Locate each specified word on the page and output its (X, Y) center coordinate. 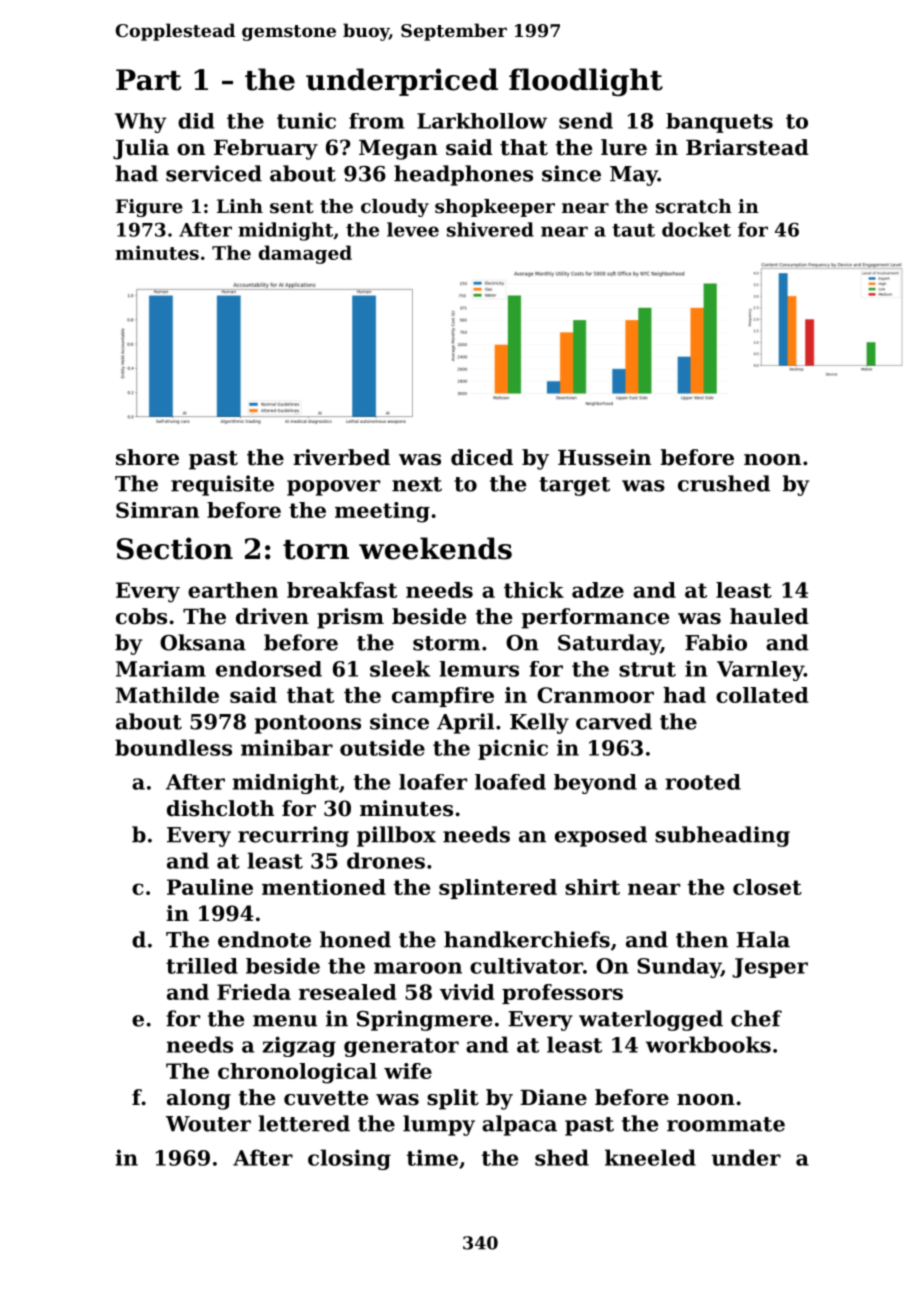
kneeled (650, 1157)
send (586, 120)
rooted (703, 782)
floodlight (586, 82)
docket (696, 229)
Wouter (208, 1124)
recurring (293, 836)
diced (482, 457)
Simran (157, 510)
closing (349, 1159)
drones (386, 860)
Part (148, 80)
